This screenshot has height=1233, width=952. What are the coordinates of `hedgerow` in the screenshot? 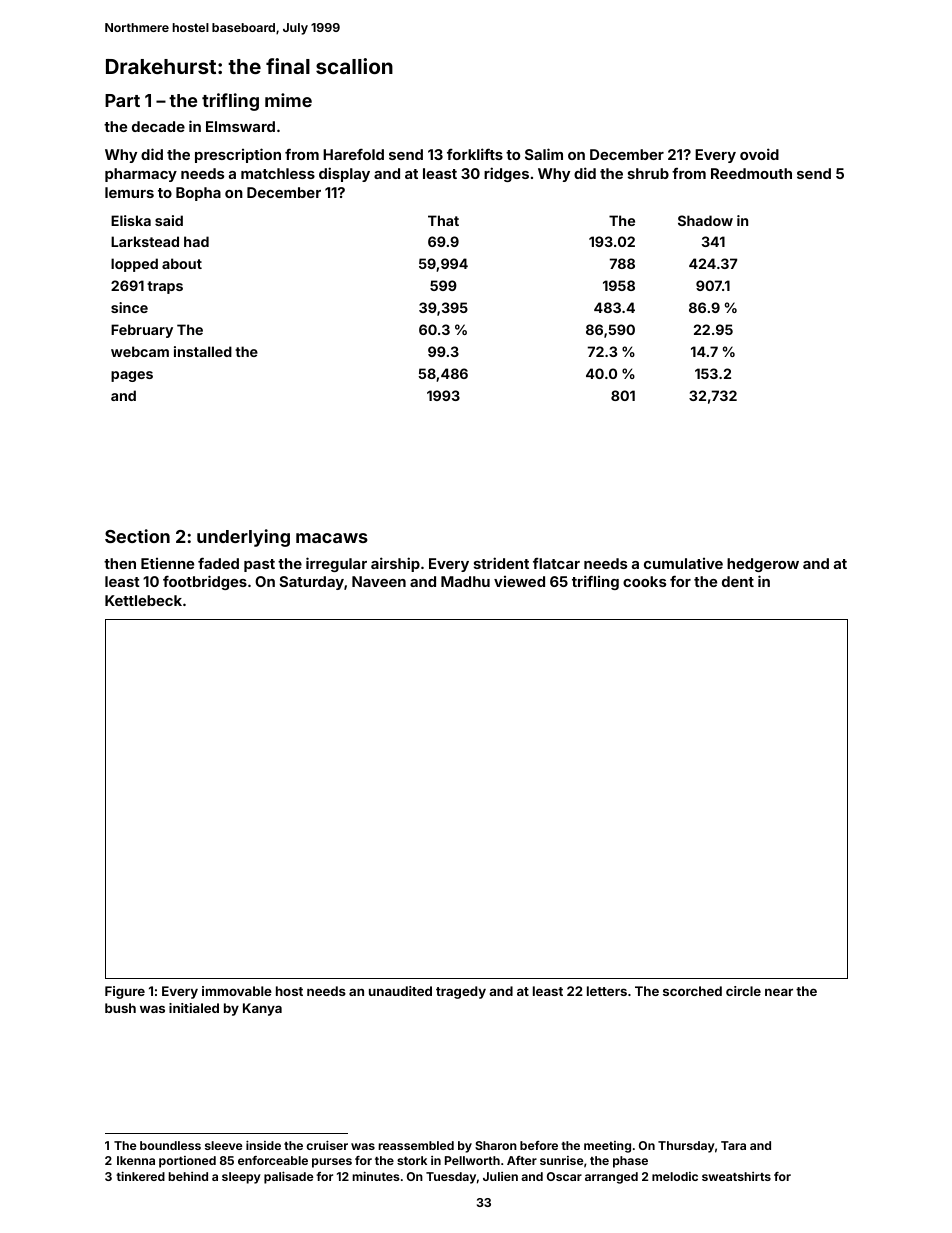 It's located at (763, 565).
